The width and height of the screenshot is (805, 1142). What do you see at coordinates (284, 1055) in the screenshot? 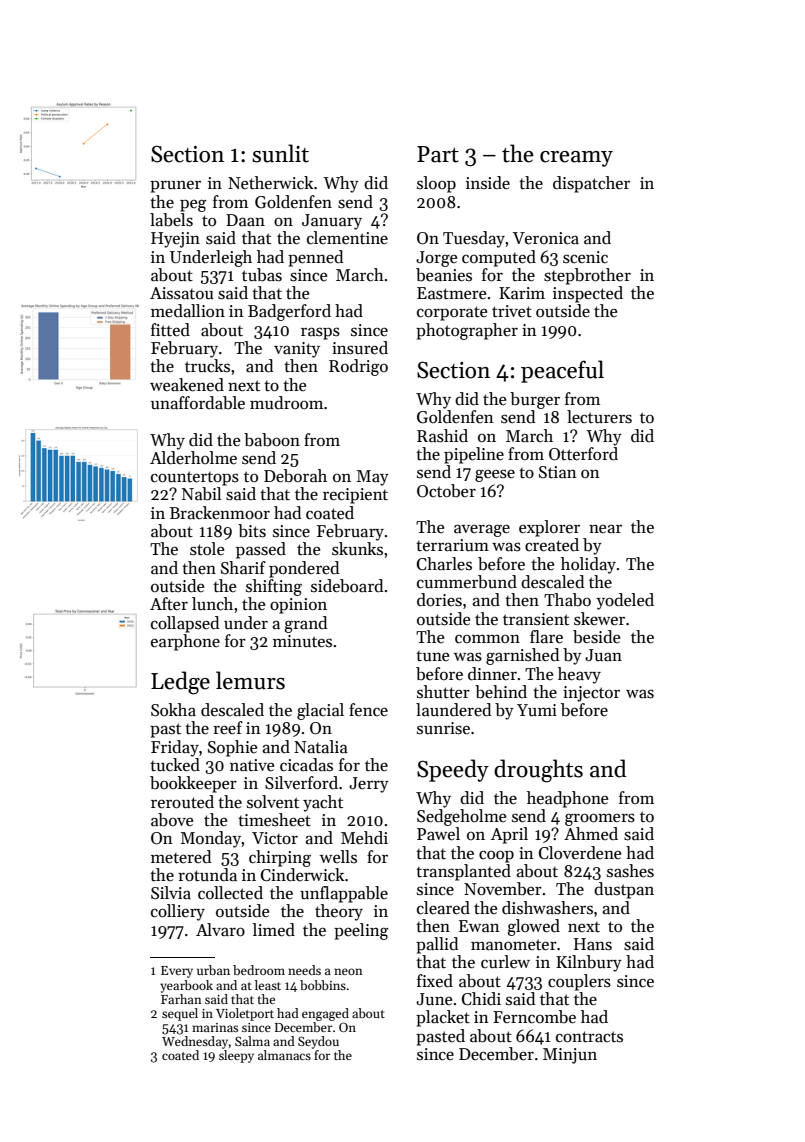
I see `almanacs` at bounding box center [284, 1055].
